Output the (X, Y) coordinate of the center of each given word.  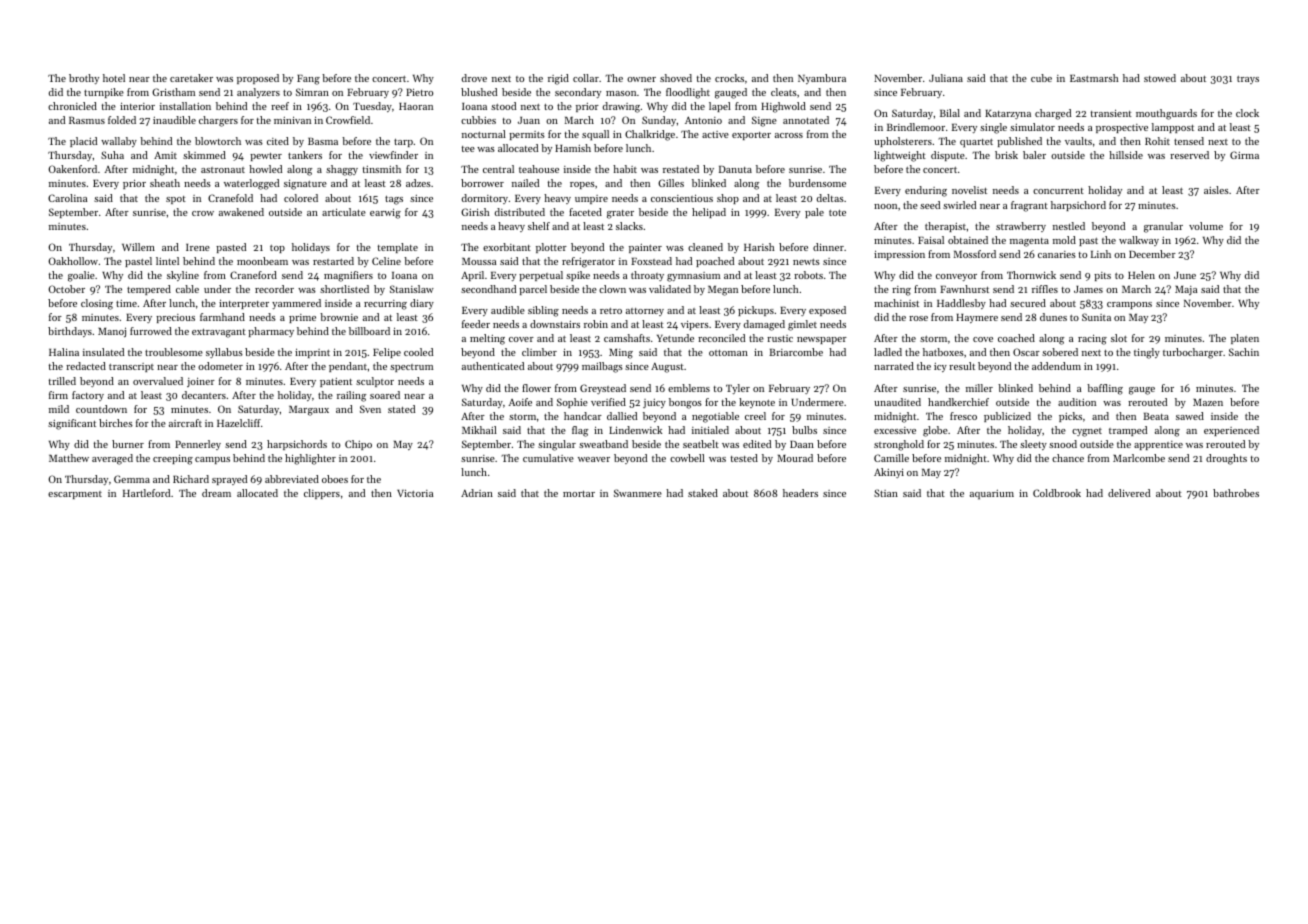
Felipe (387, 353)
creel (755, 416)
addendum (1056, 366)
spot (176, 200)
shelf (539, 226)
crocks (729, 78)
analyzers (258, 93)
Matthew (69, 458)
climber (539, 352)
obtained (968, 240)
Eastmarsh (1094, 78)
